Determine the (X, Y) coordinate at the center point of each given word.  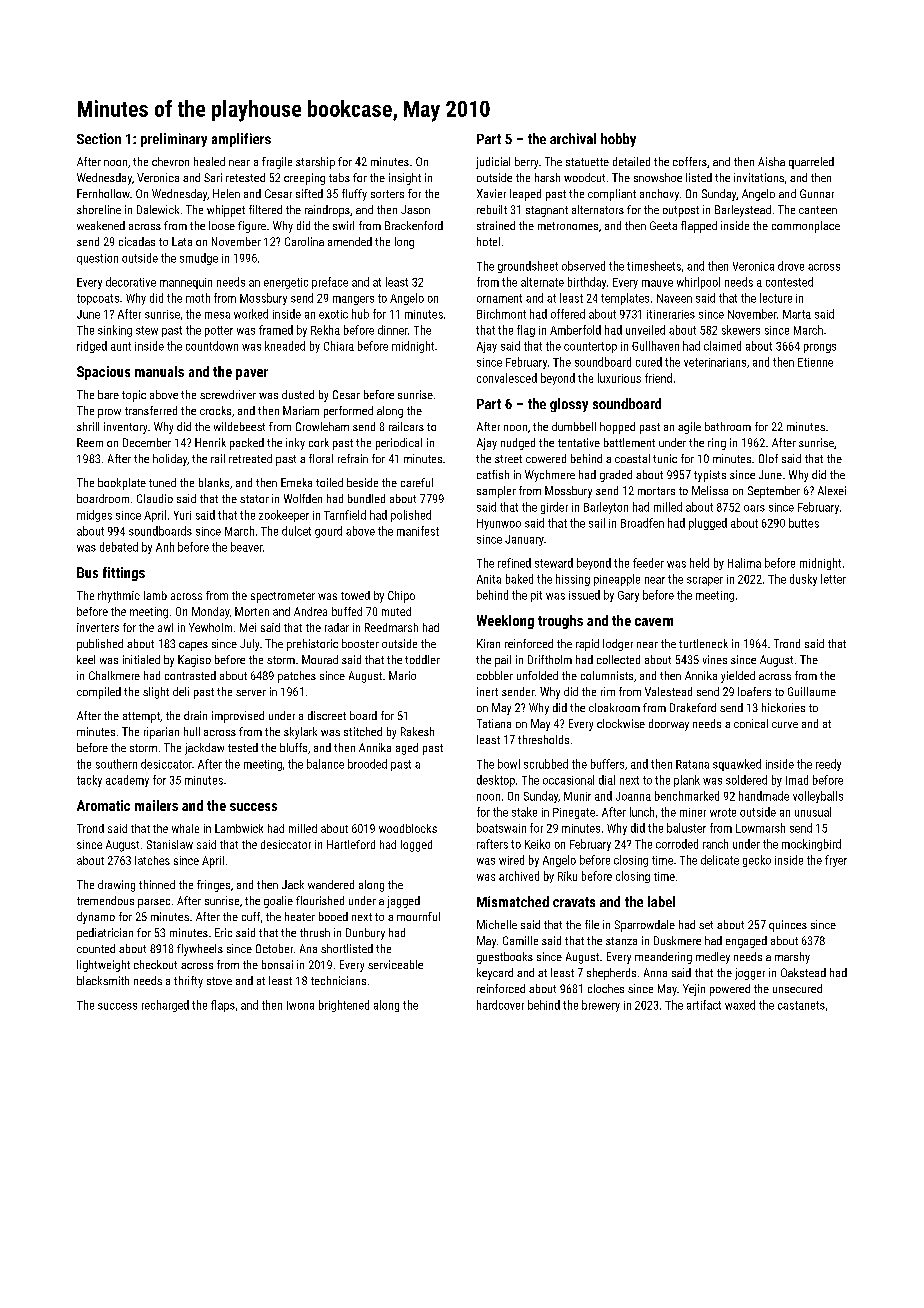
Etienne (815, 362)
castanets (801, 1005)
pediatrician (105, 934)
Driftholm (550, 659)
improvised (238, 717)
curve (785, 725)
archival (573, 138)
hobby (618, 140)
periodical (399, 444)
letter (833, 579)
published (100, 645)
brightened (344, 1006)
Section (99, 138)
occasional (568, 780)
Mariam (301, 410)
